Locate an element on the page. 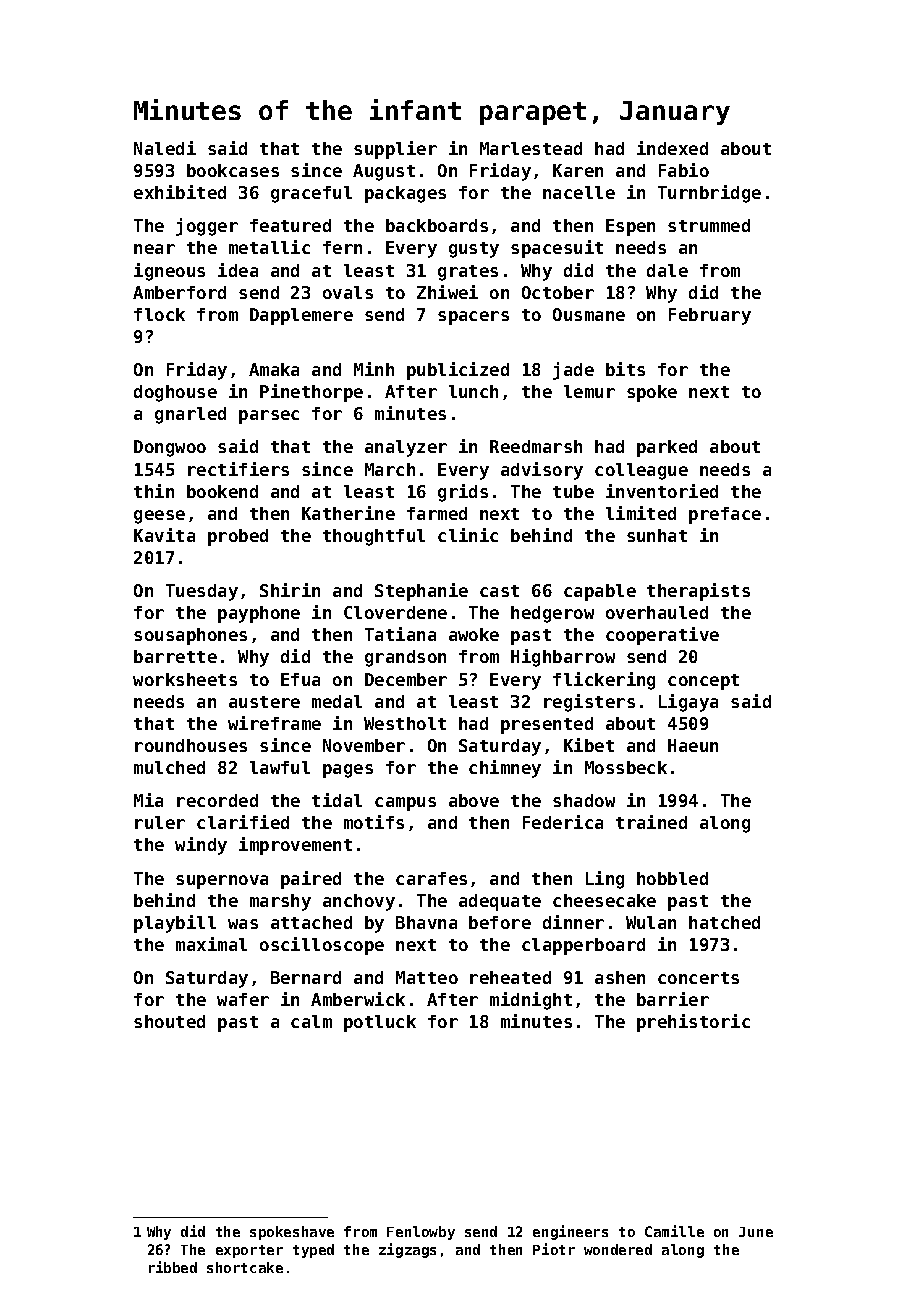 The image size is (908, 1316). publicized is located at coordinates (458, 371).
